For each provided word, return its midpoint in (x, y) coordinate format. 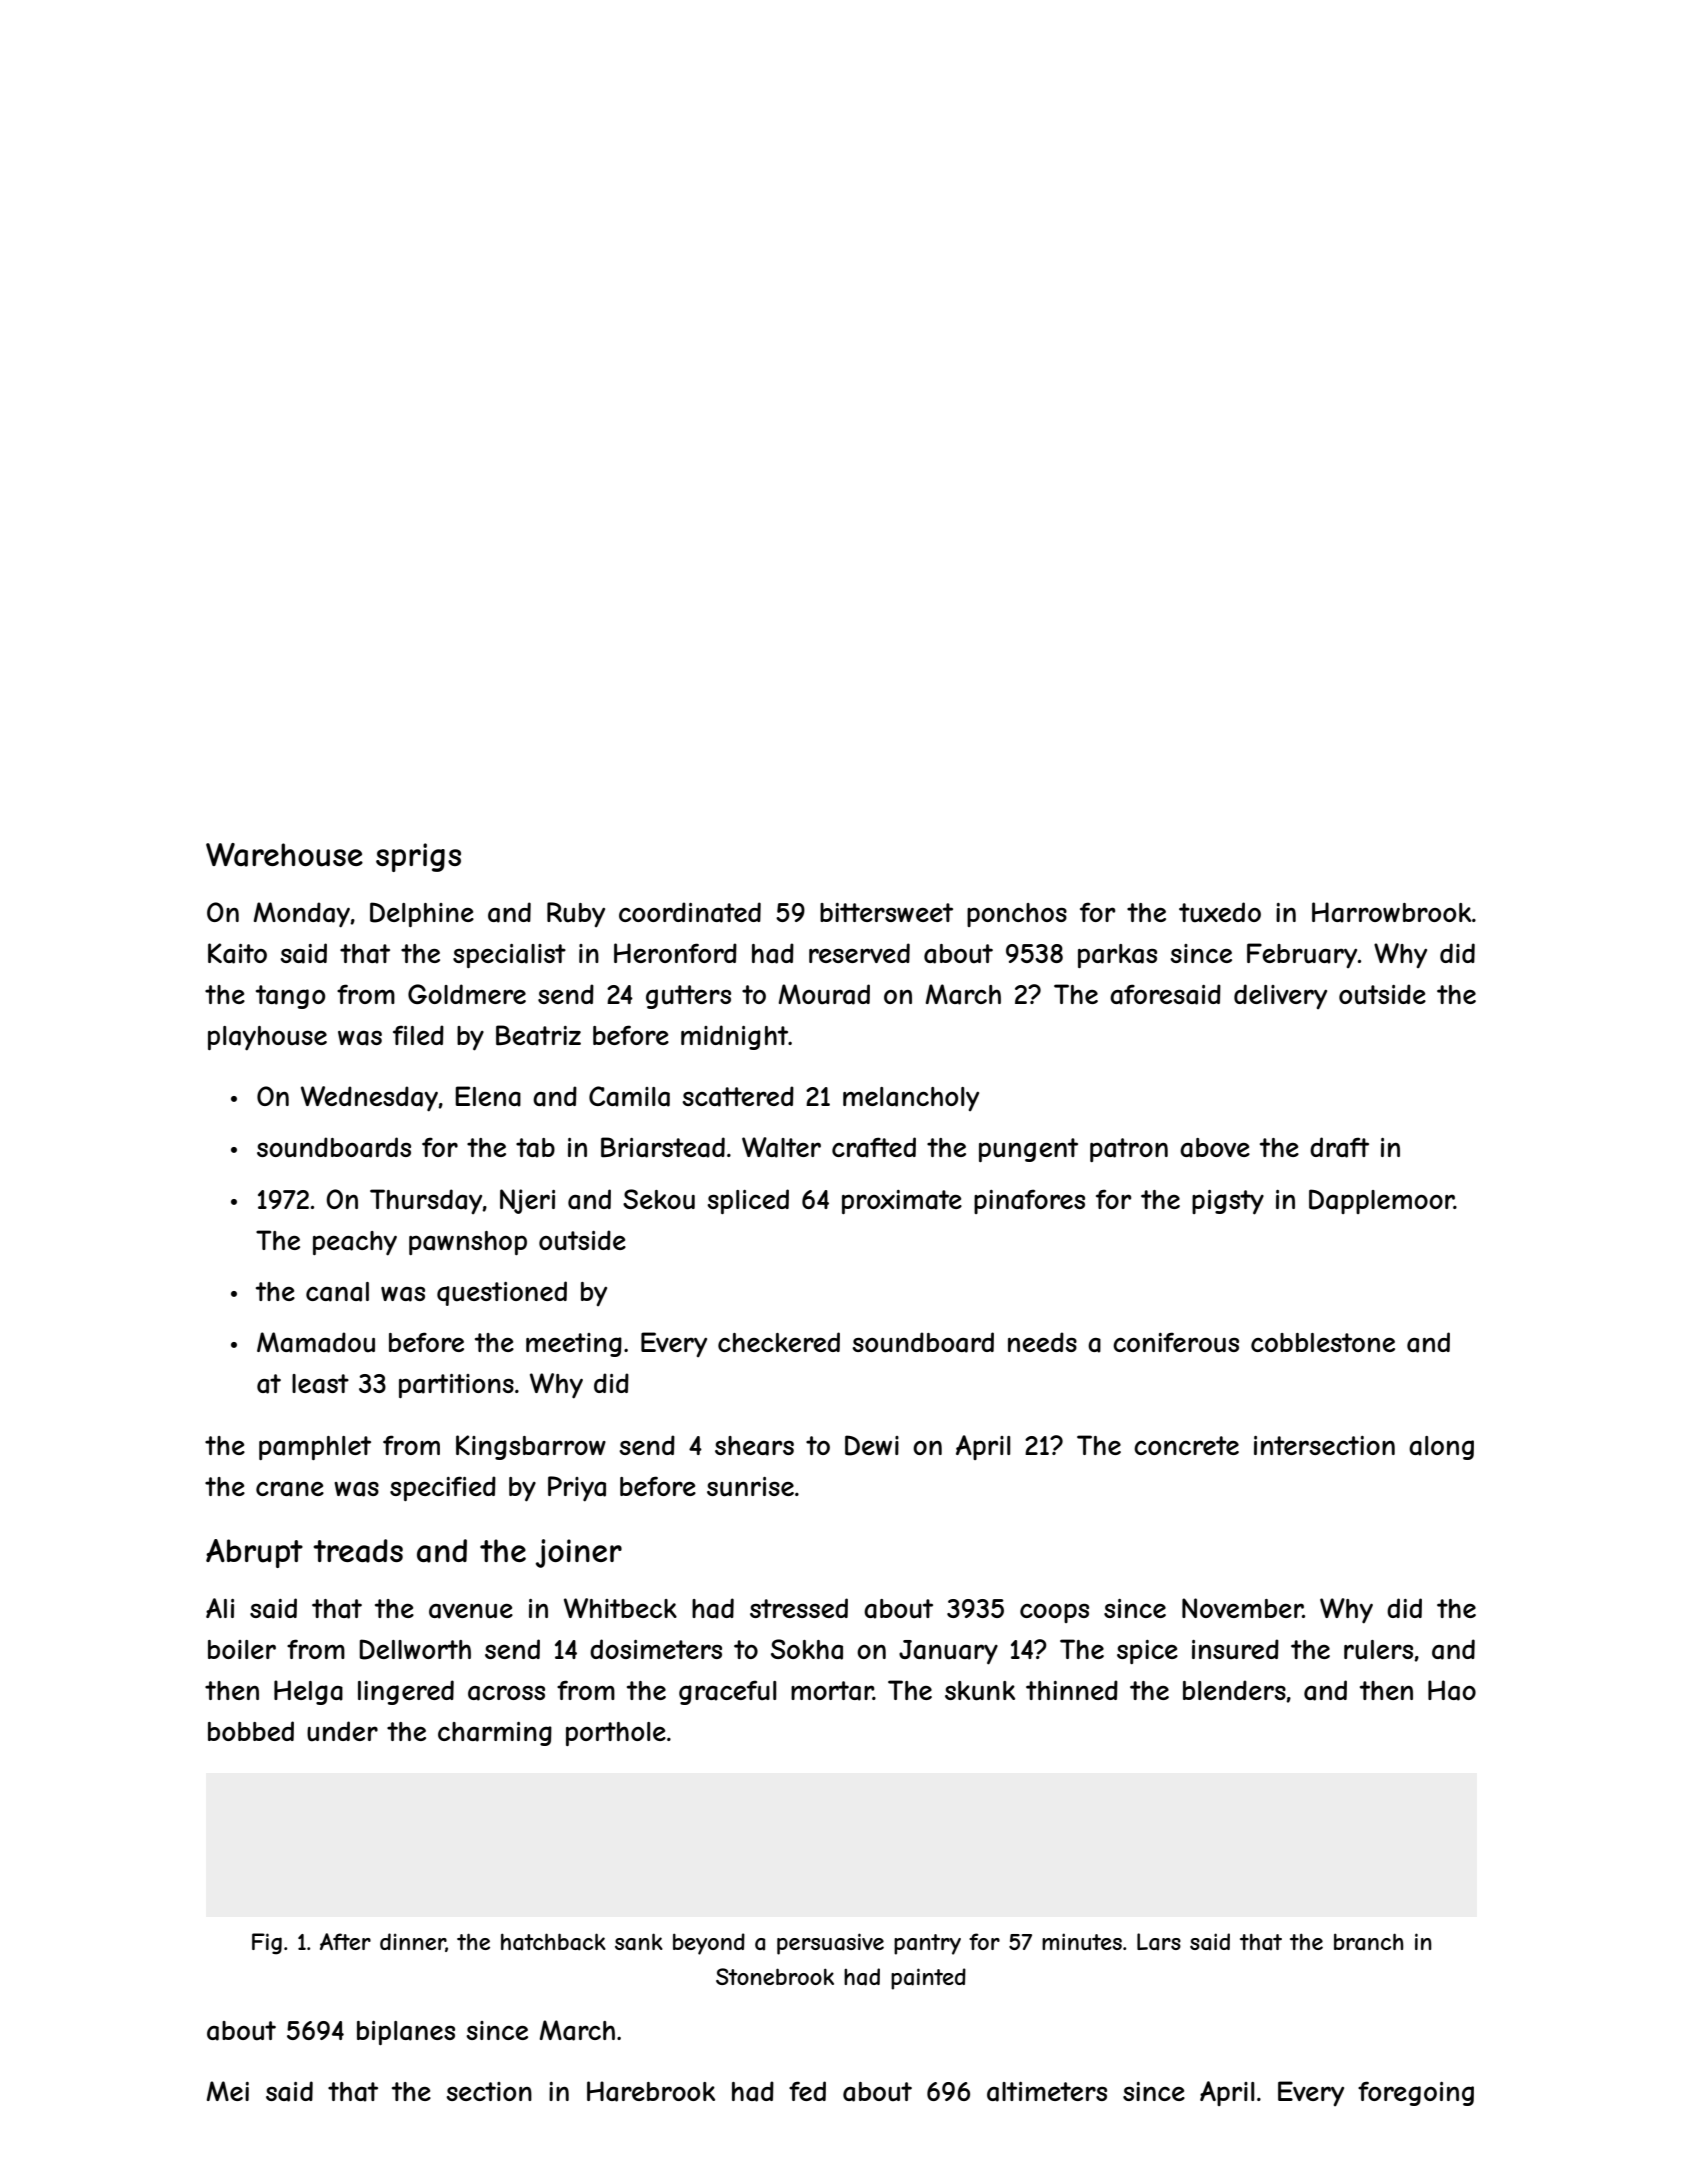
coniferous (1176, 1342)
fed (807, 2091)
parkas (1117, 956)
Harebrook (651, 2091)
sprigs (418, 857)
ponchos (1017, 915)
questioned (502, 1293)
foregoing (1416, 2093)
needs (1042, 1342)
